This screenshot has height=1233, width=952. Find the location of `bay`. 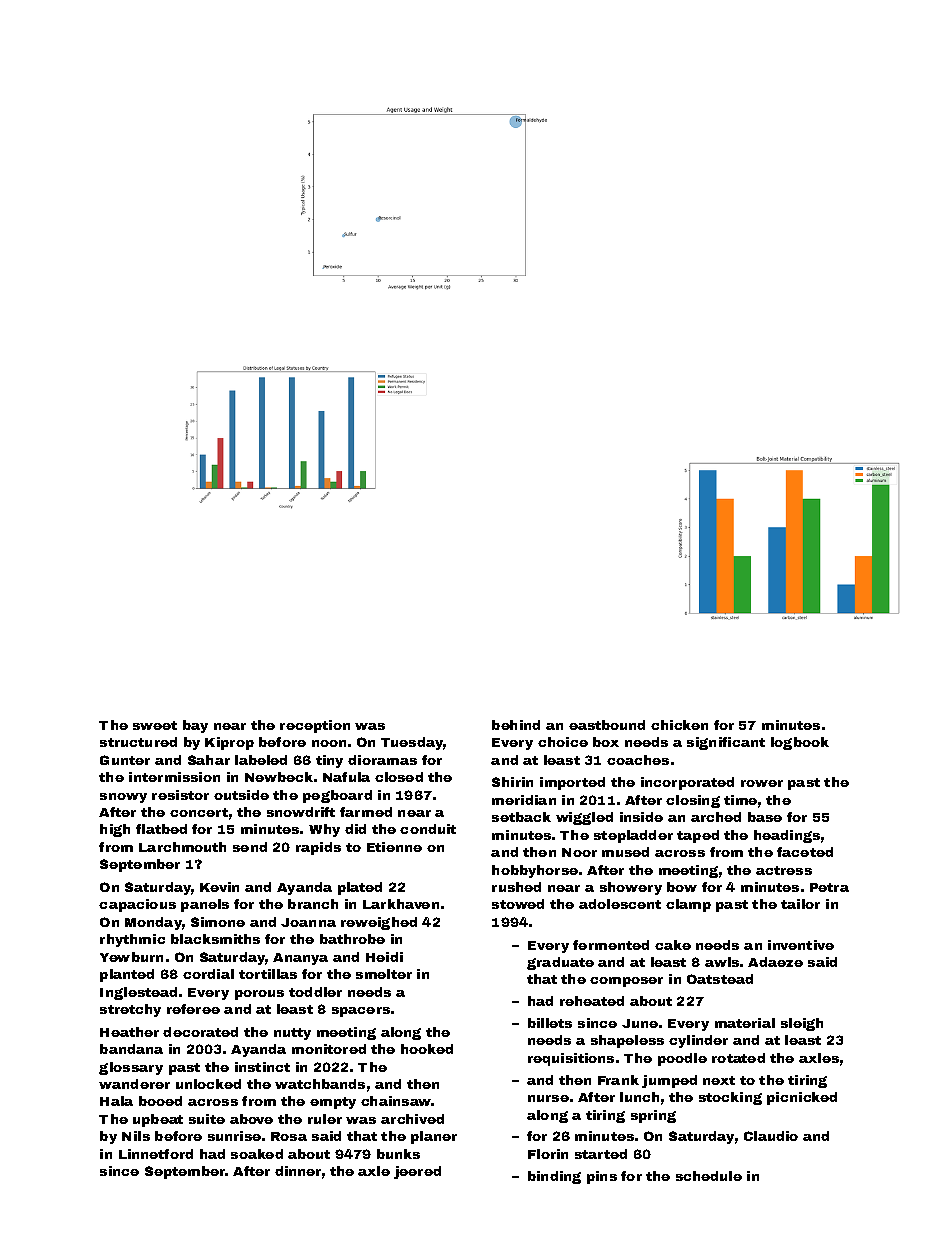

bay is located at coordinates (195, 726).
